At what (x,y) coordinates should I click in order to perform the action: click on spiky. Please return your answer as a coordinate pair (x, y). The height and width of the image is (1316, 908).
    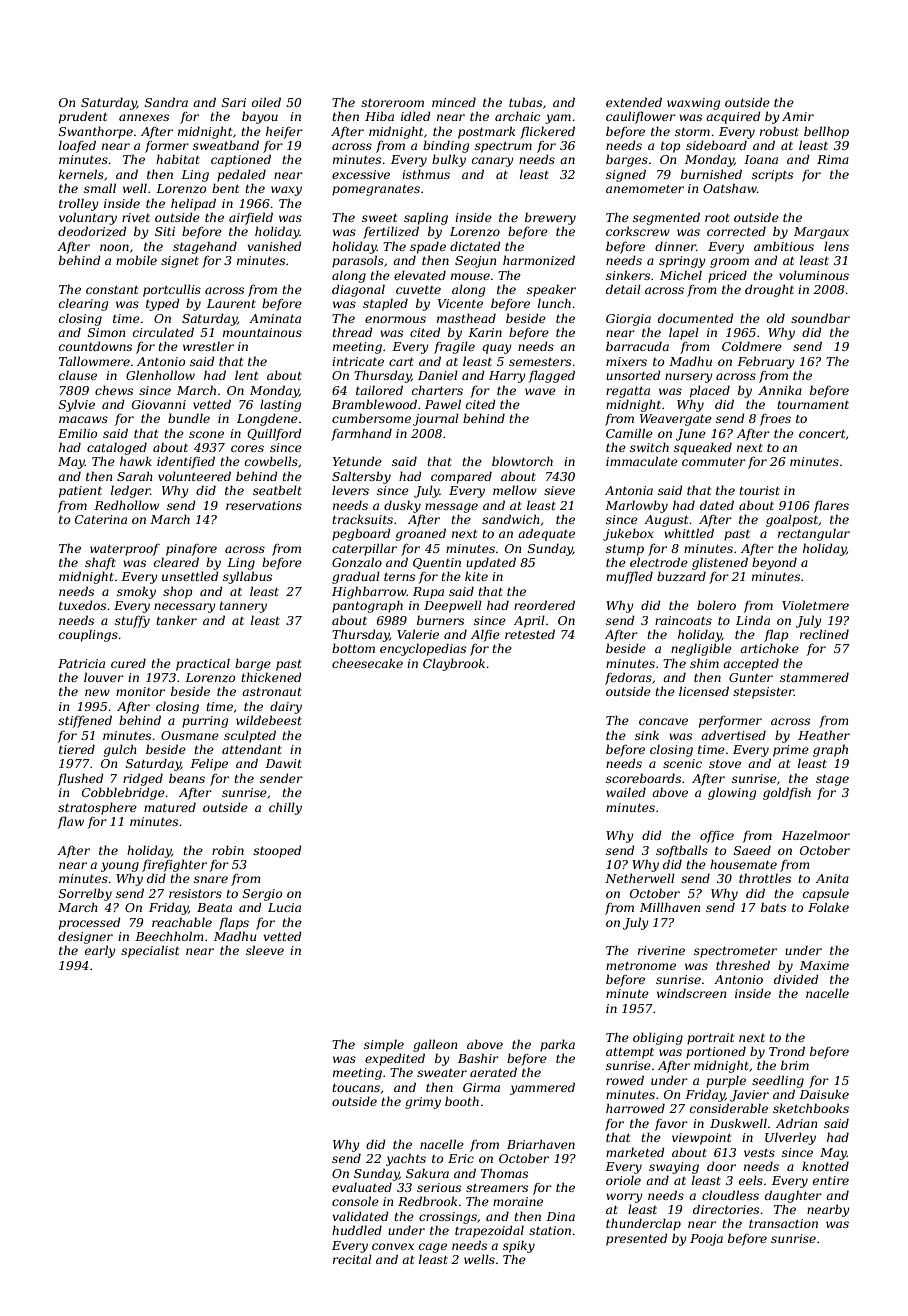
    Looking at the image, I should click on (519, 1246).
